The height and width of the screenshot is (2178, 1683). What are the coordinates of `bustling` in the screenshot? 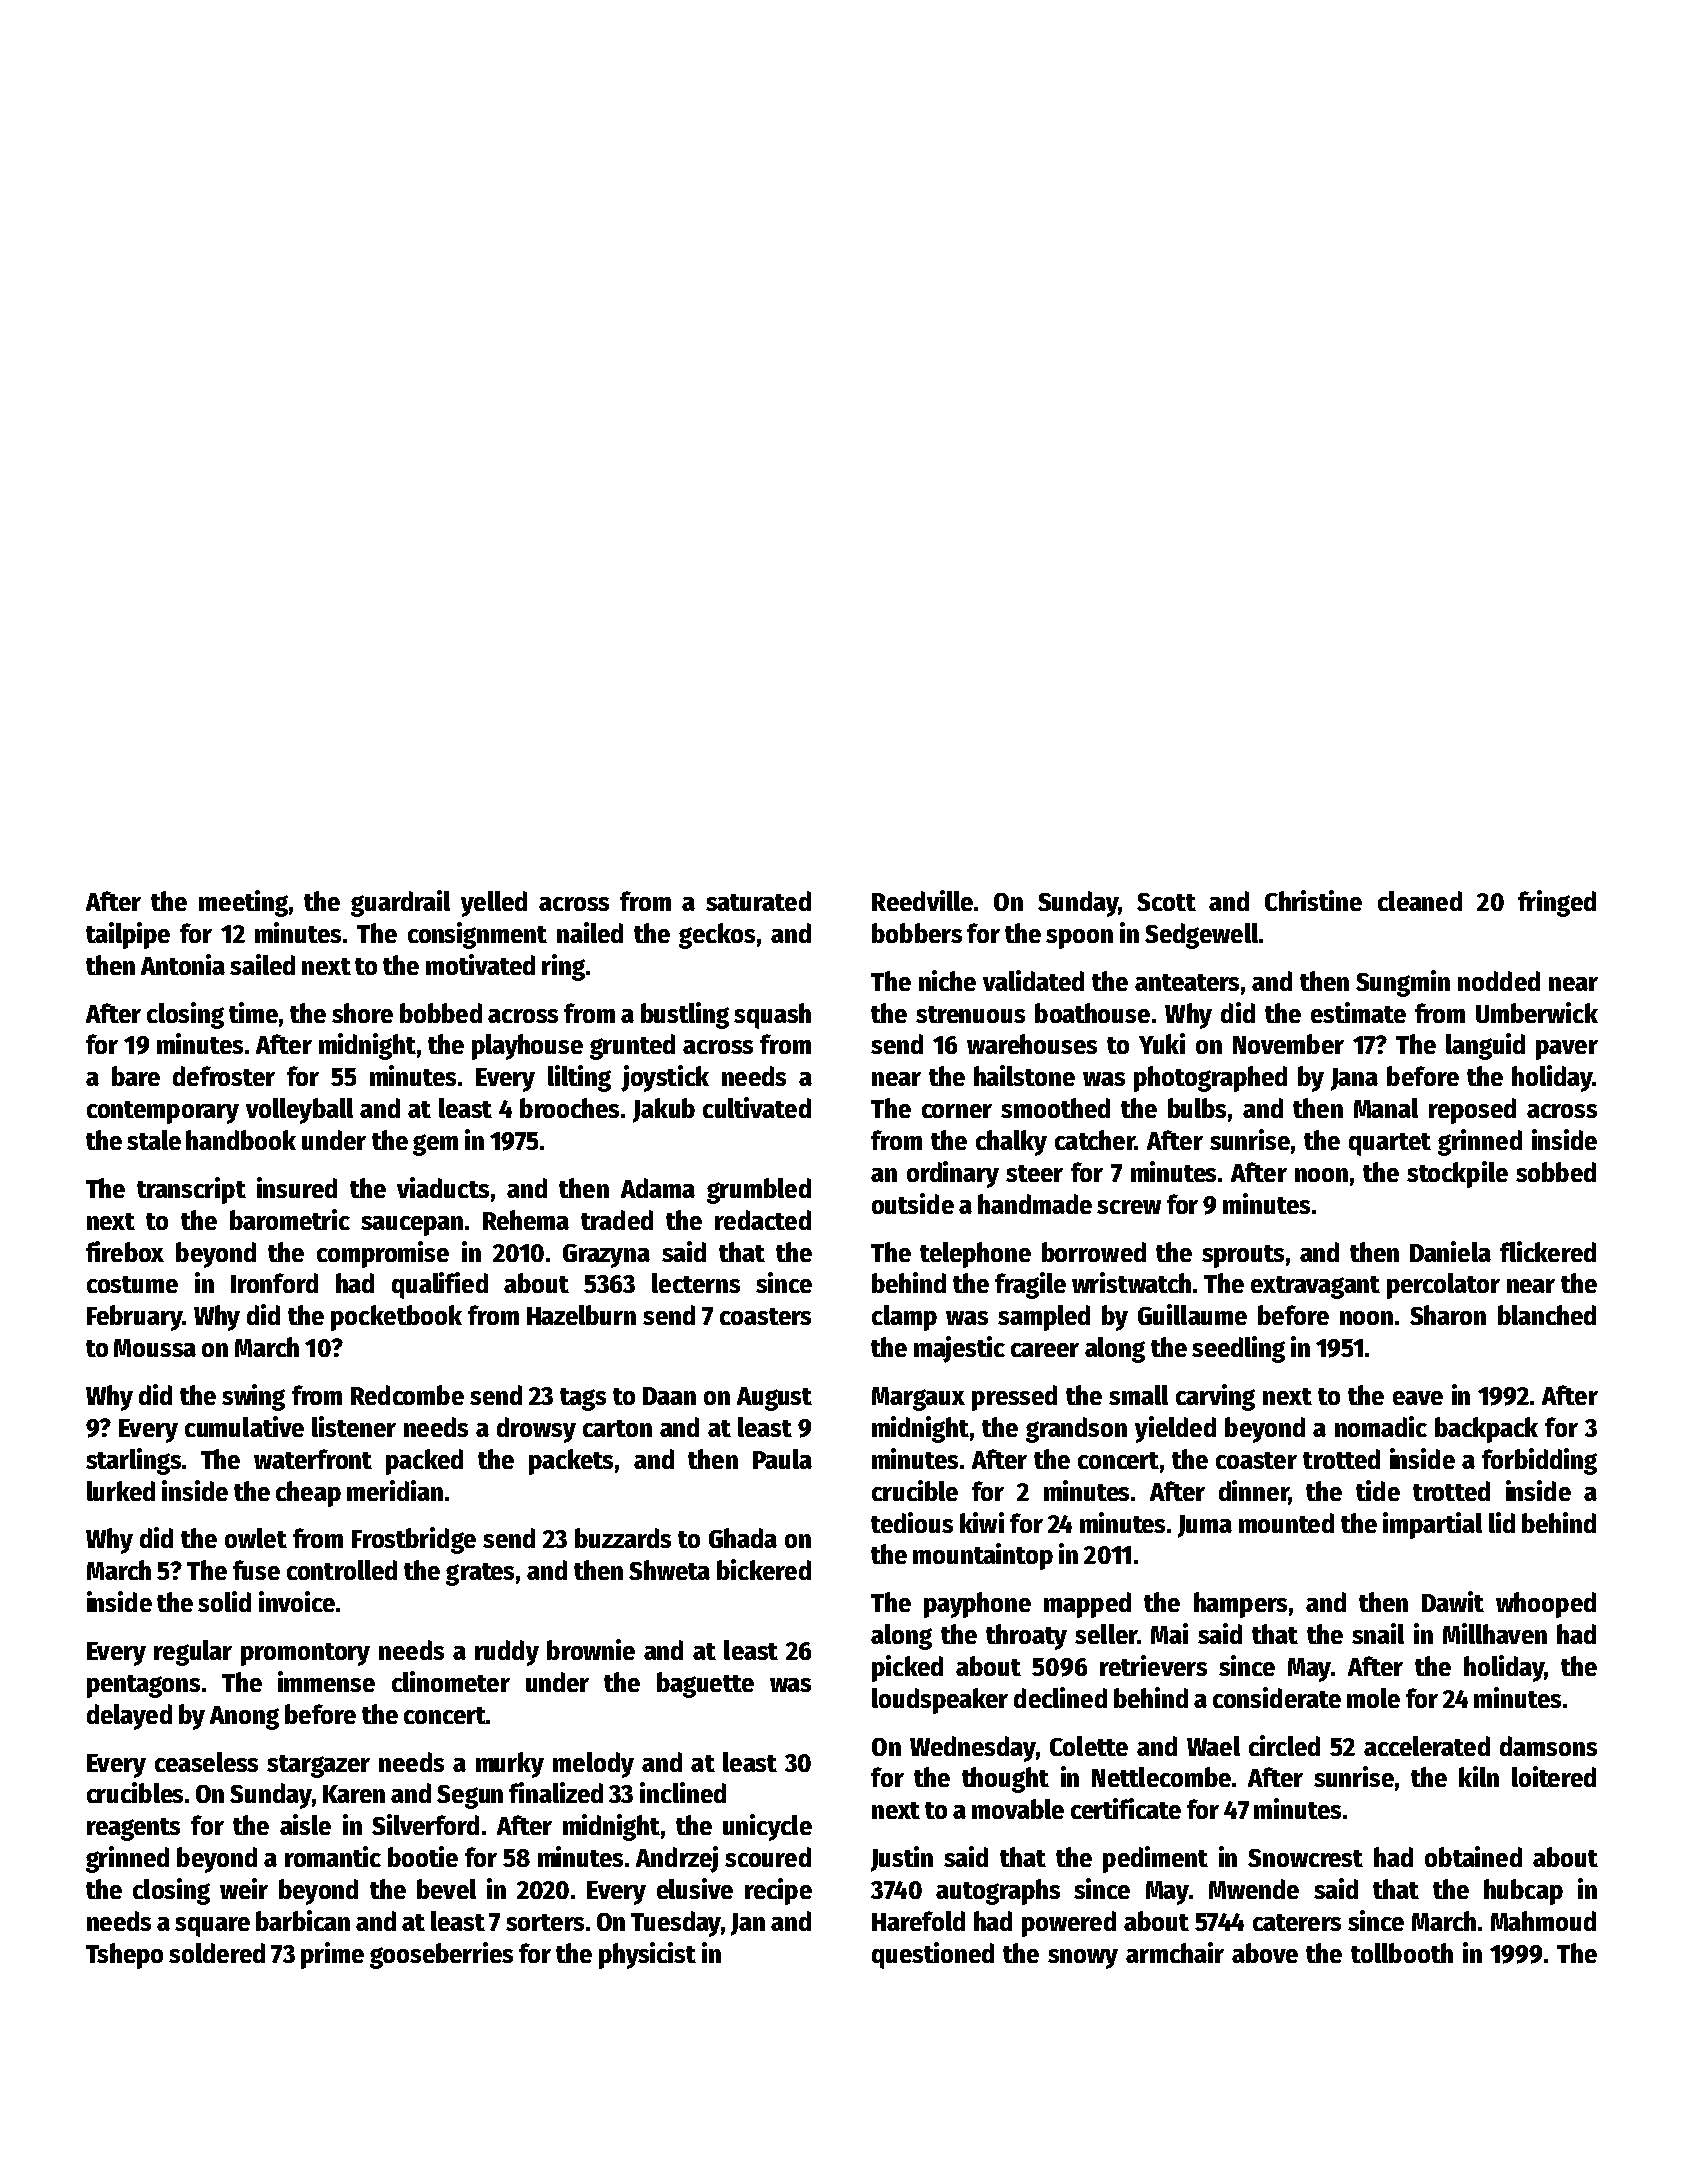 It's located at (685, 1015).
